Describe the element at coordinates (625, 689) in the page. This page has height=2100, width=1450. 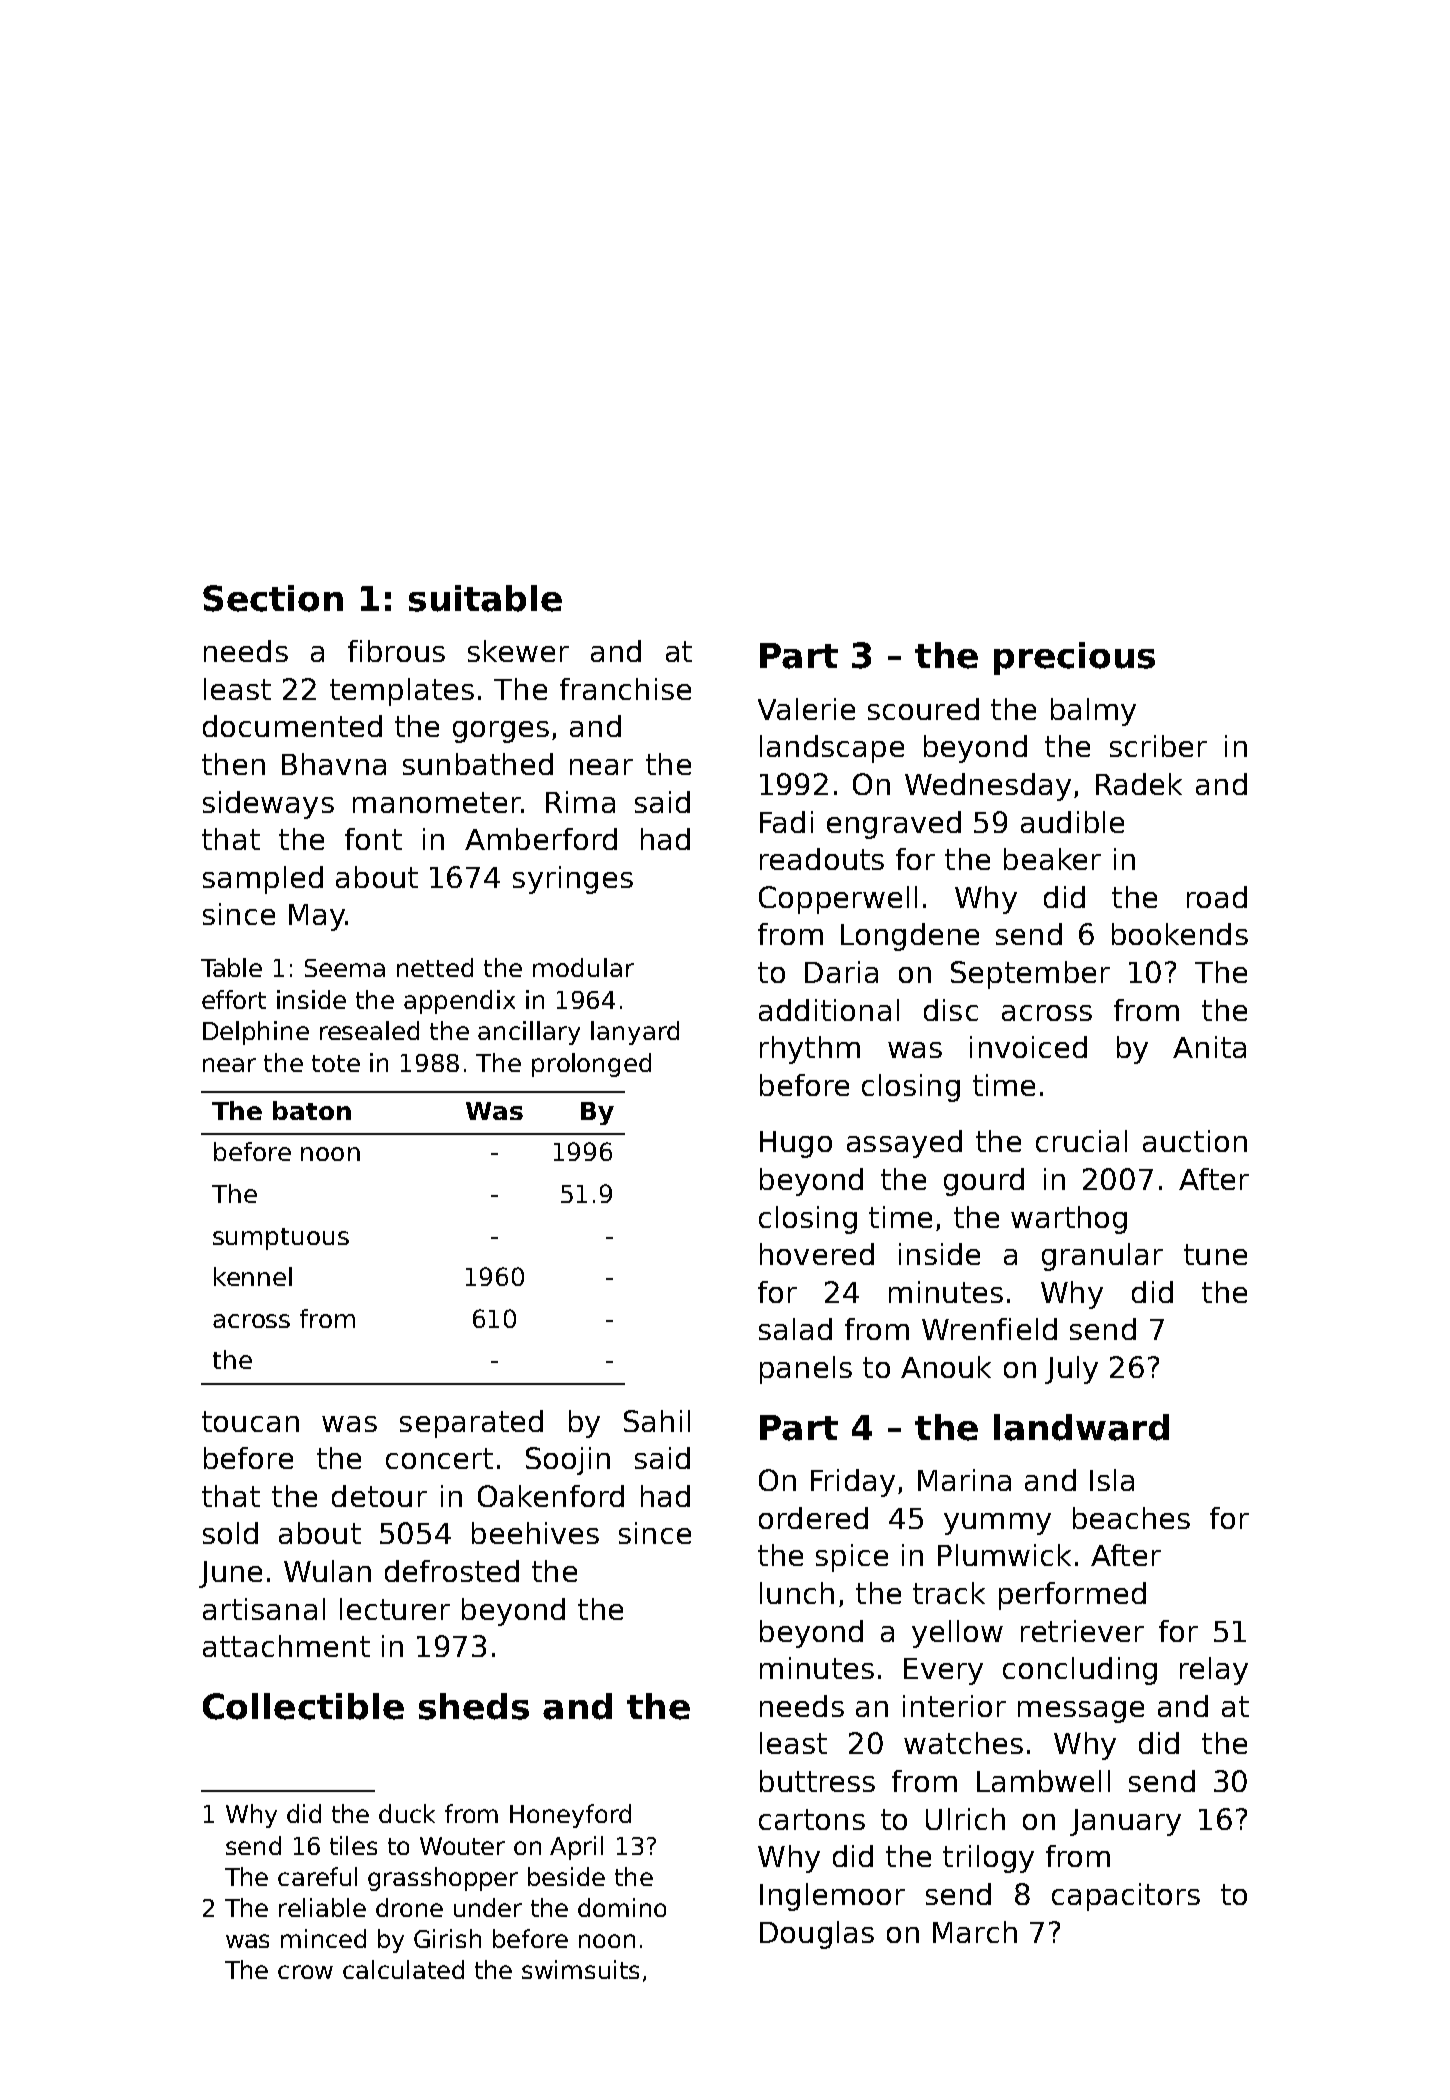
I see `franchise` at that location.
